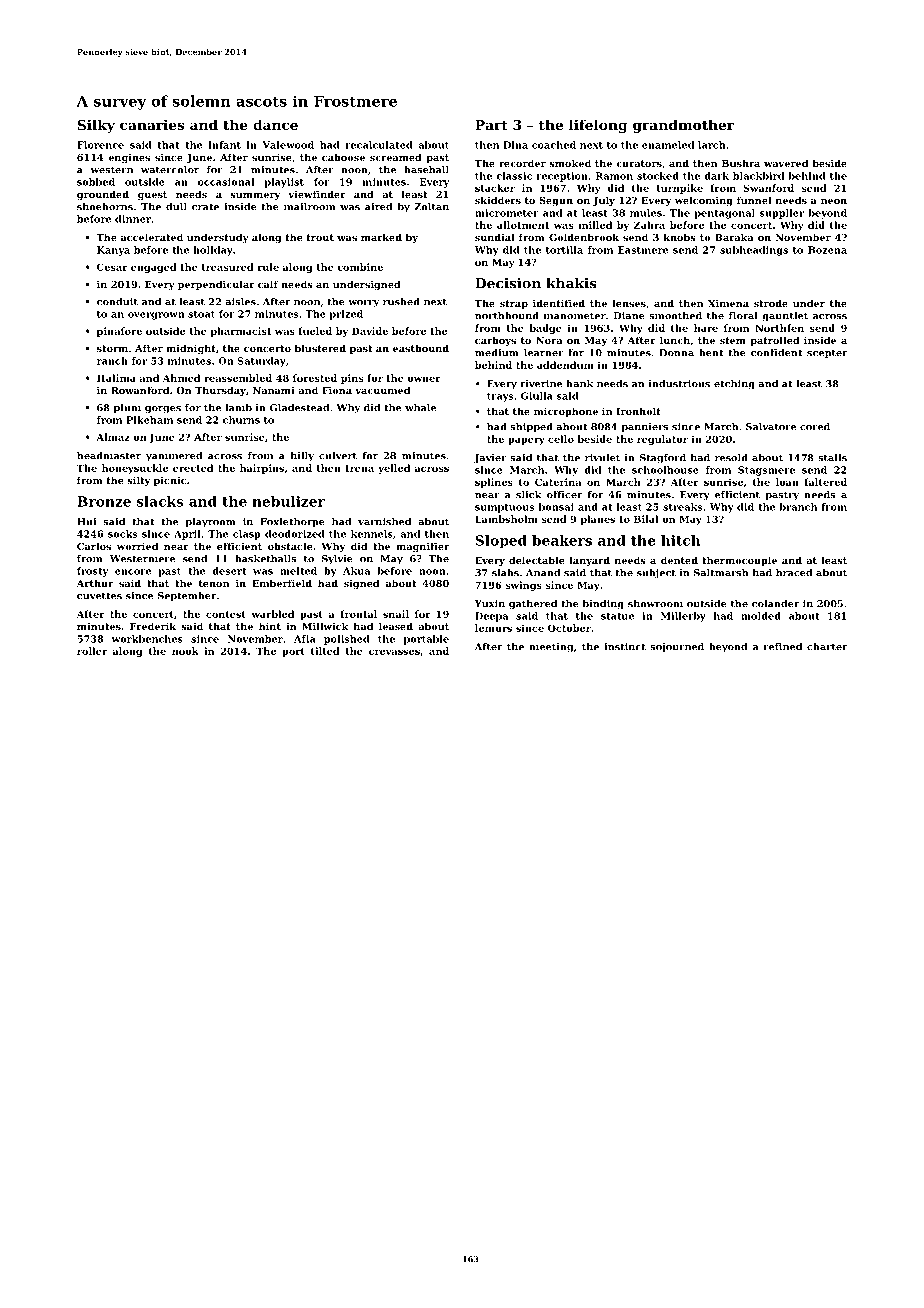 The width and height of the page is (924, 1308). What do you see at coordinates (421, 348) in the page?
I see `eastbound` at bounding box center [421, 348].
